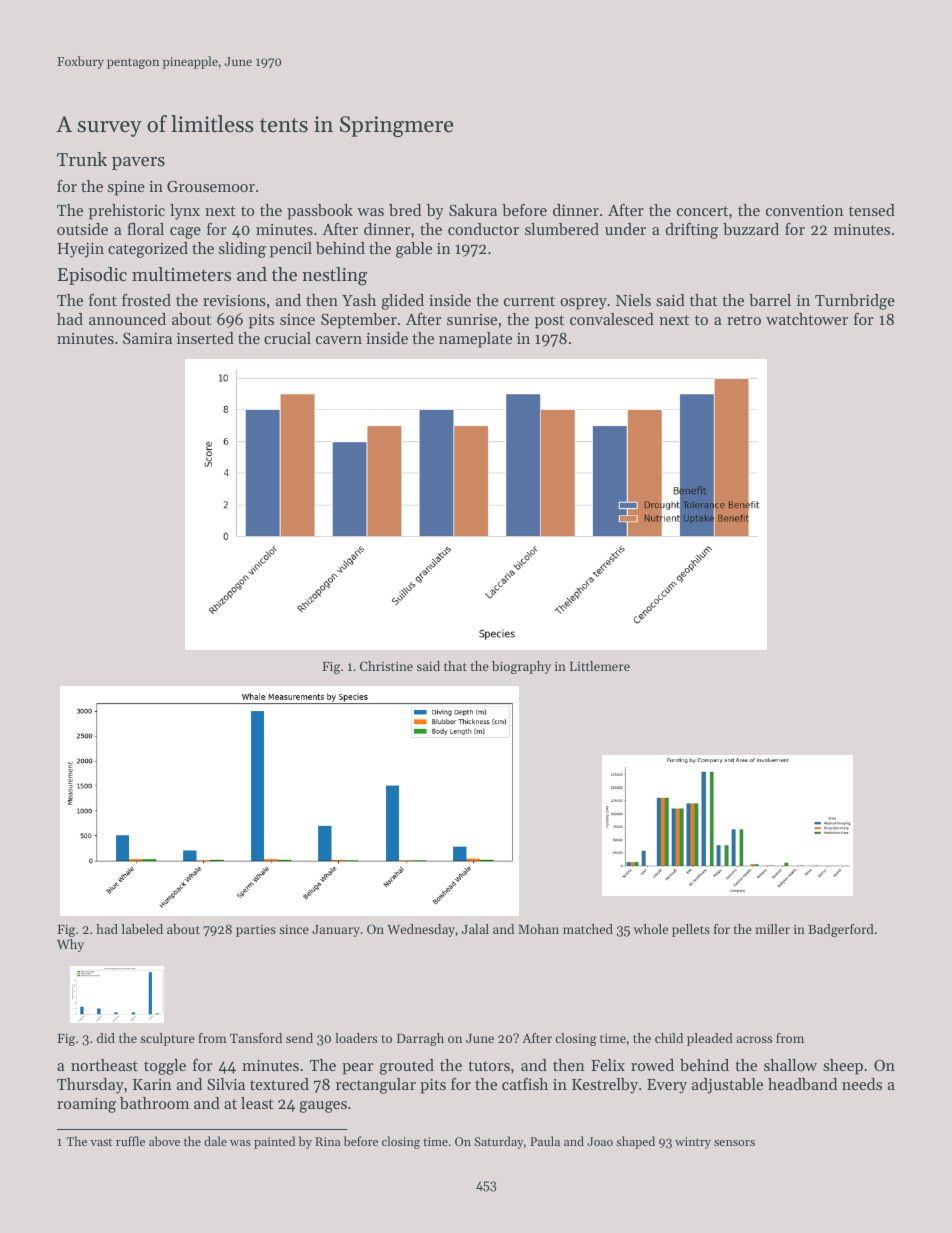  What do you see at coordinates (256, 931) in the document?
I see `parties` at bounding box center [256, 931].
